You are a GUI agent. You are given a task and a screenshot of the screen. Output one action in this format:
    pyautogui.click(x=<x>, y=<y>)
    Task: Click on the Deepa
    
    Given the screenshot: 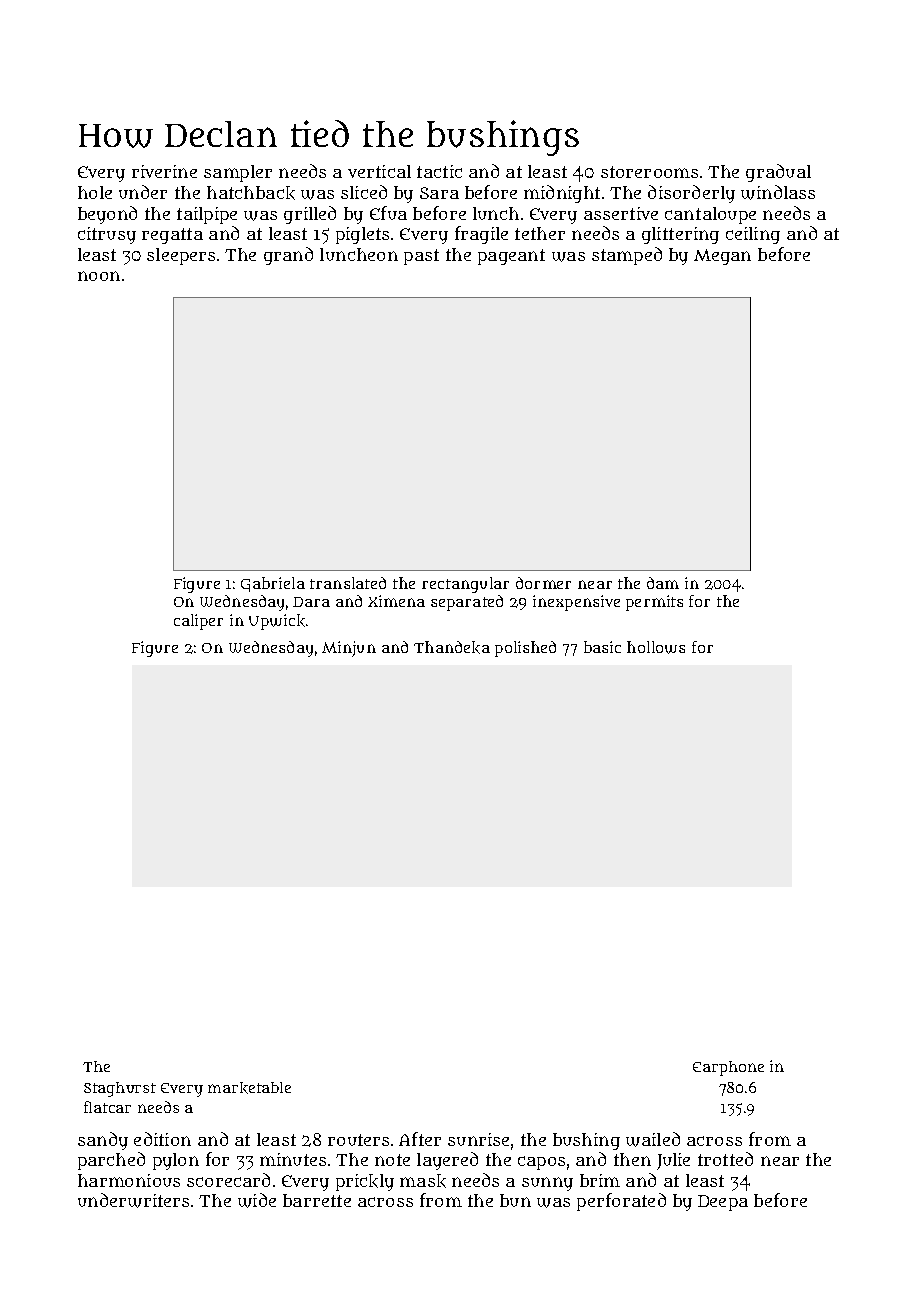 What is the action you would take?
    pyautogui.click(x=723, y=1203)
